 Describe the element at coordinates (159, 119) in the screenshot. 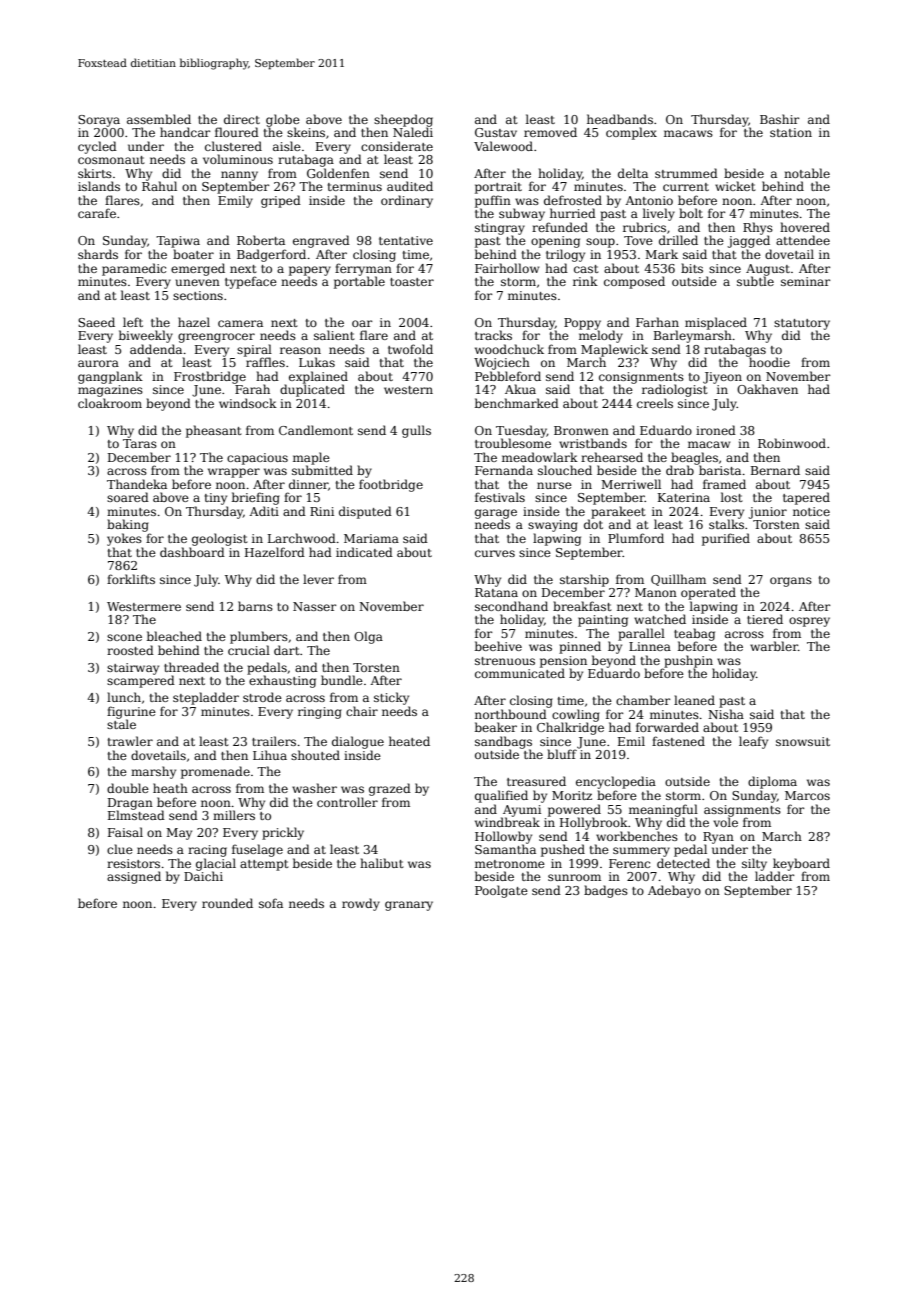

I see `assembled` at that location.
